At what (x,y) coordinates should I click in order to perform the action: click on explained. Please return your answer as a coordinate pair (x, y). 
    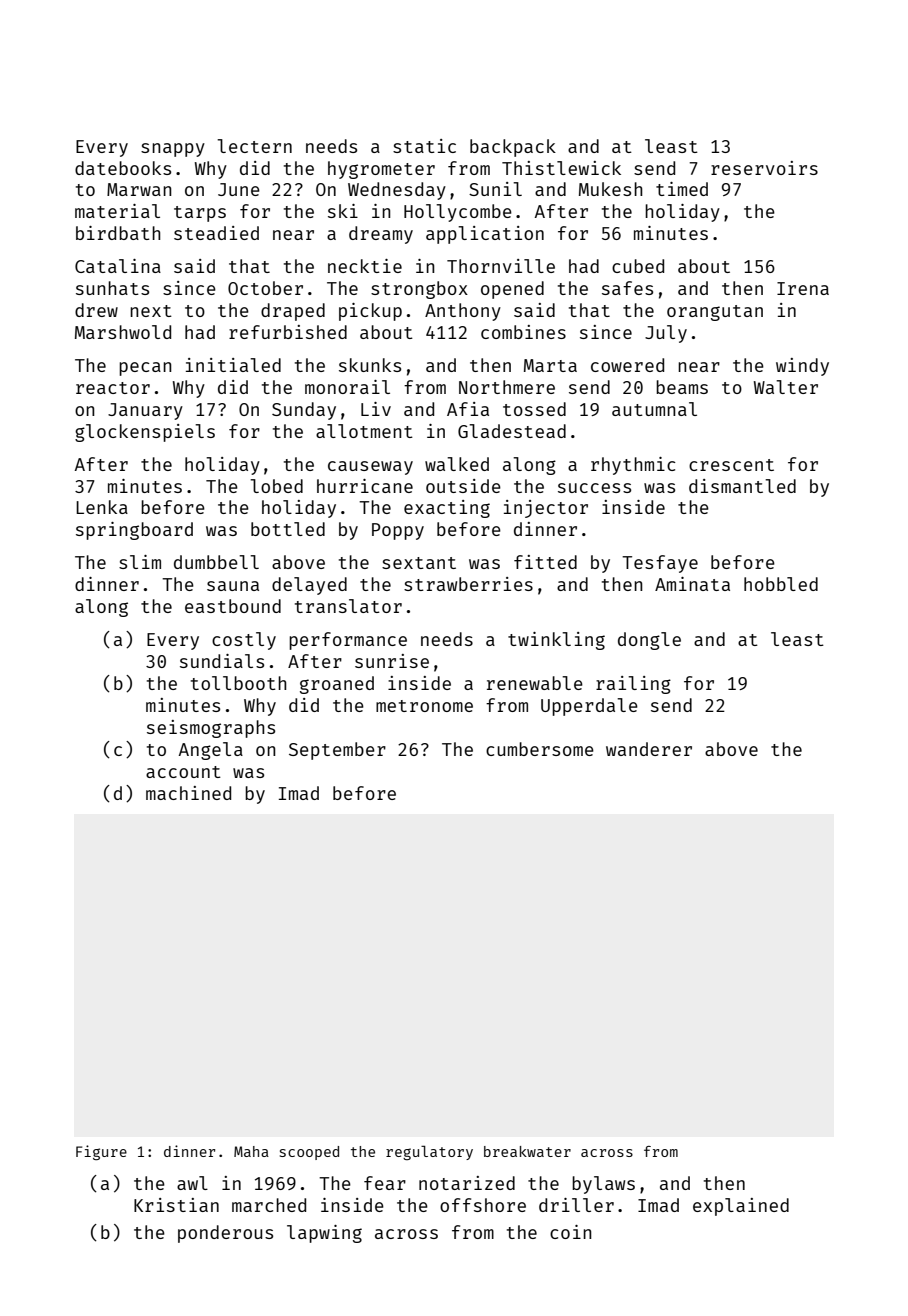
    Looking at the image, I should click on (741, 1207).
